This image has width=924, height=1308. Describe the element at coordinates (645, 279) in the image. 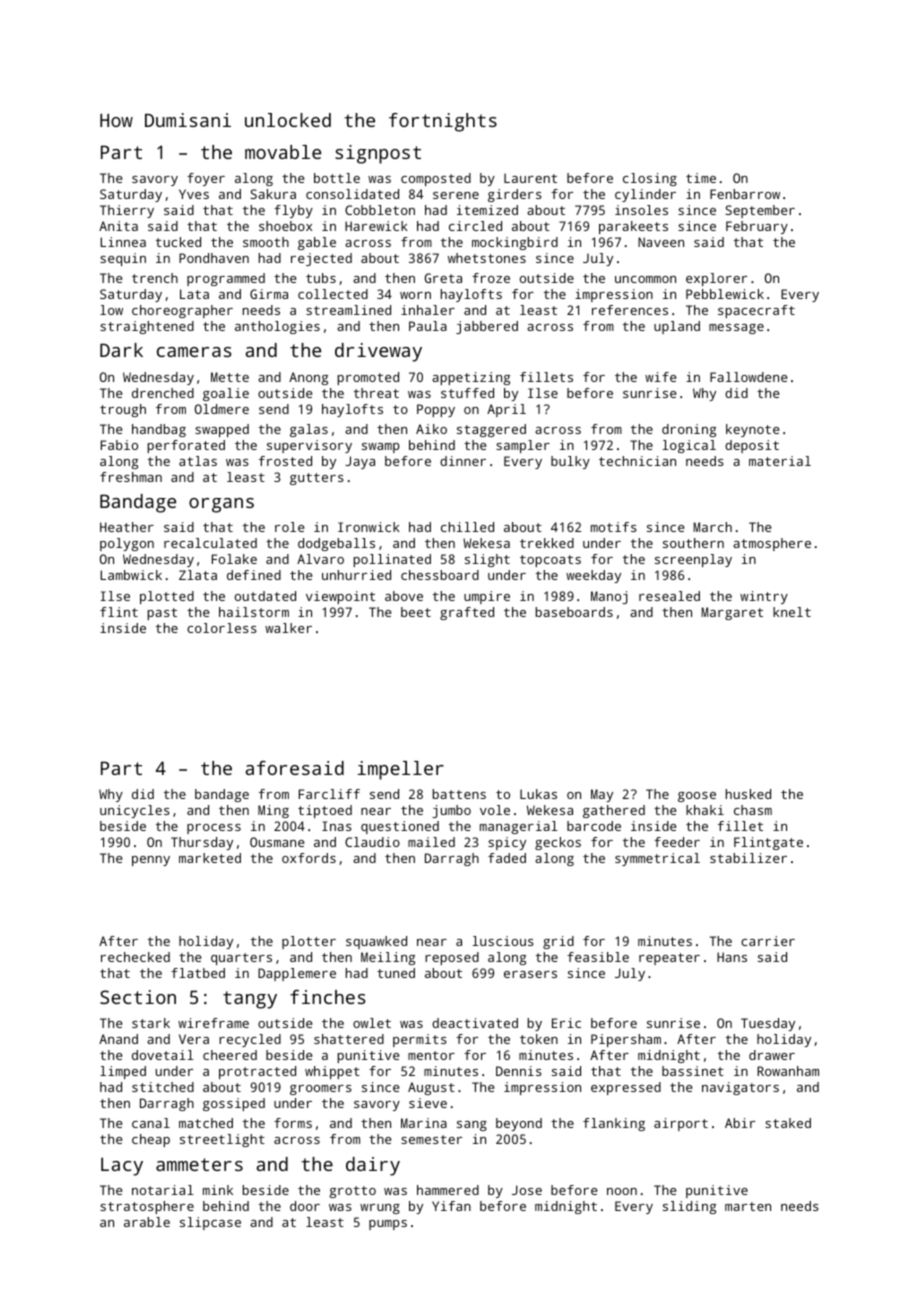

I see `uncommon` at that location.
